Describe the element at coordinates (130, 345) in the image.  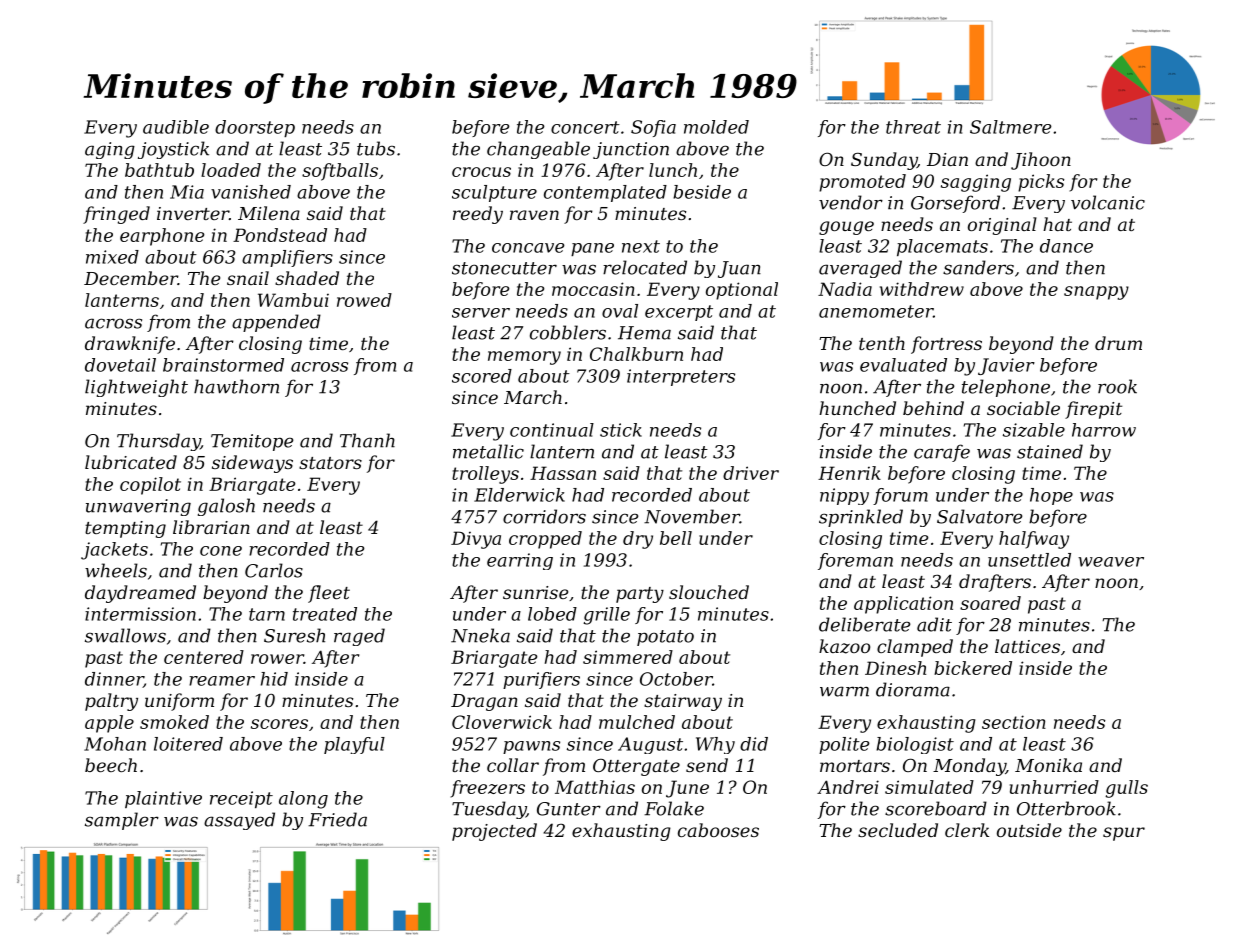
I see `drawknife` at that location.
